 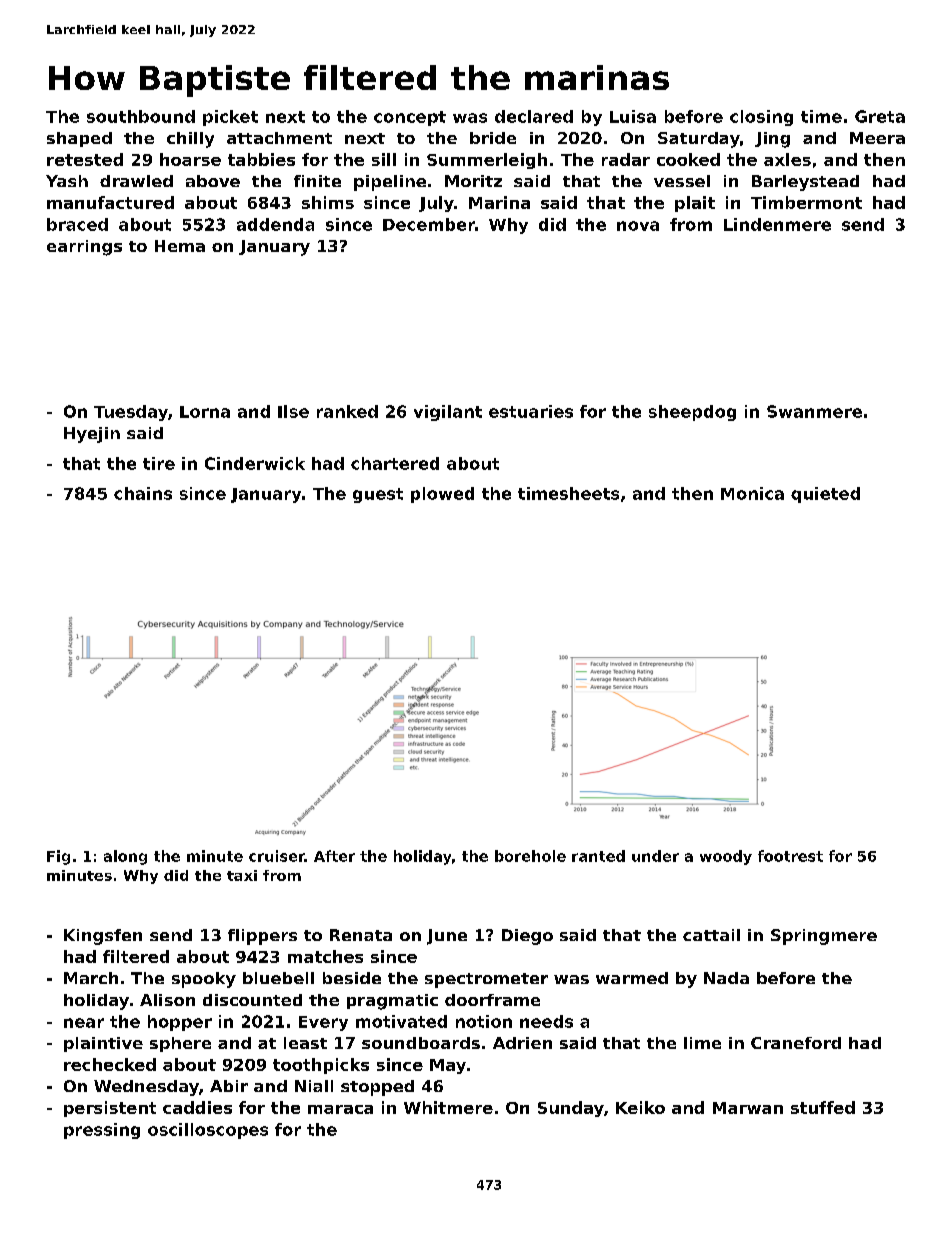 What do you see at coordinates (347, 411) in the document?
I see `ranked` at bounding box center [347, 411].
